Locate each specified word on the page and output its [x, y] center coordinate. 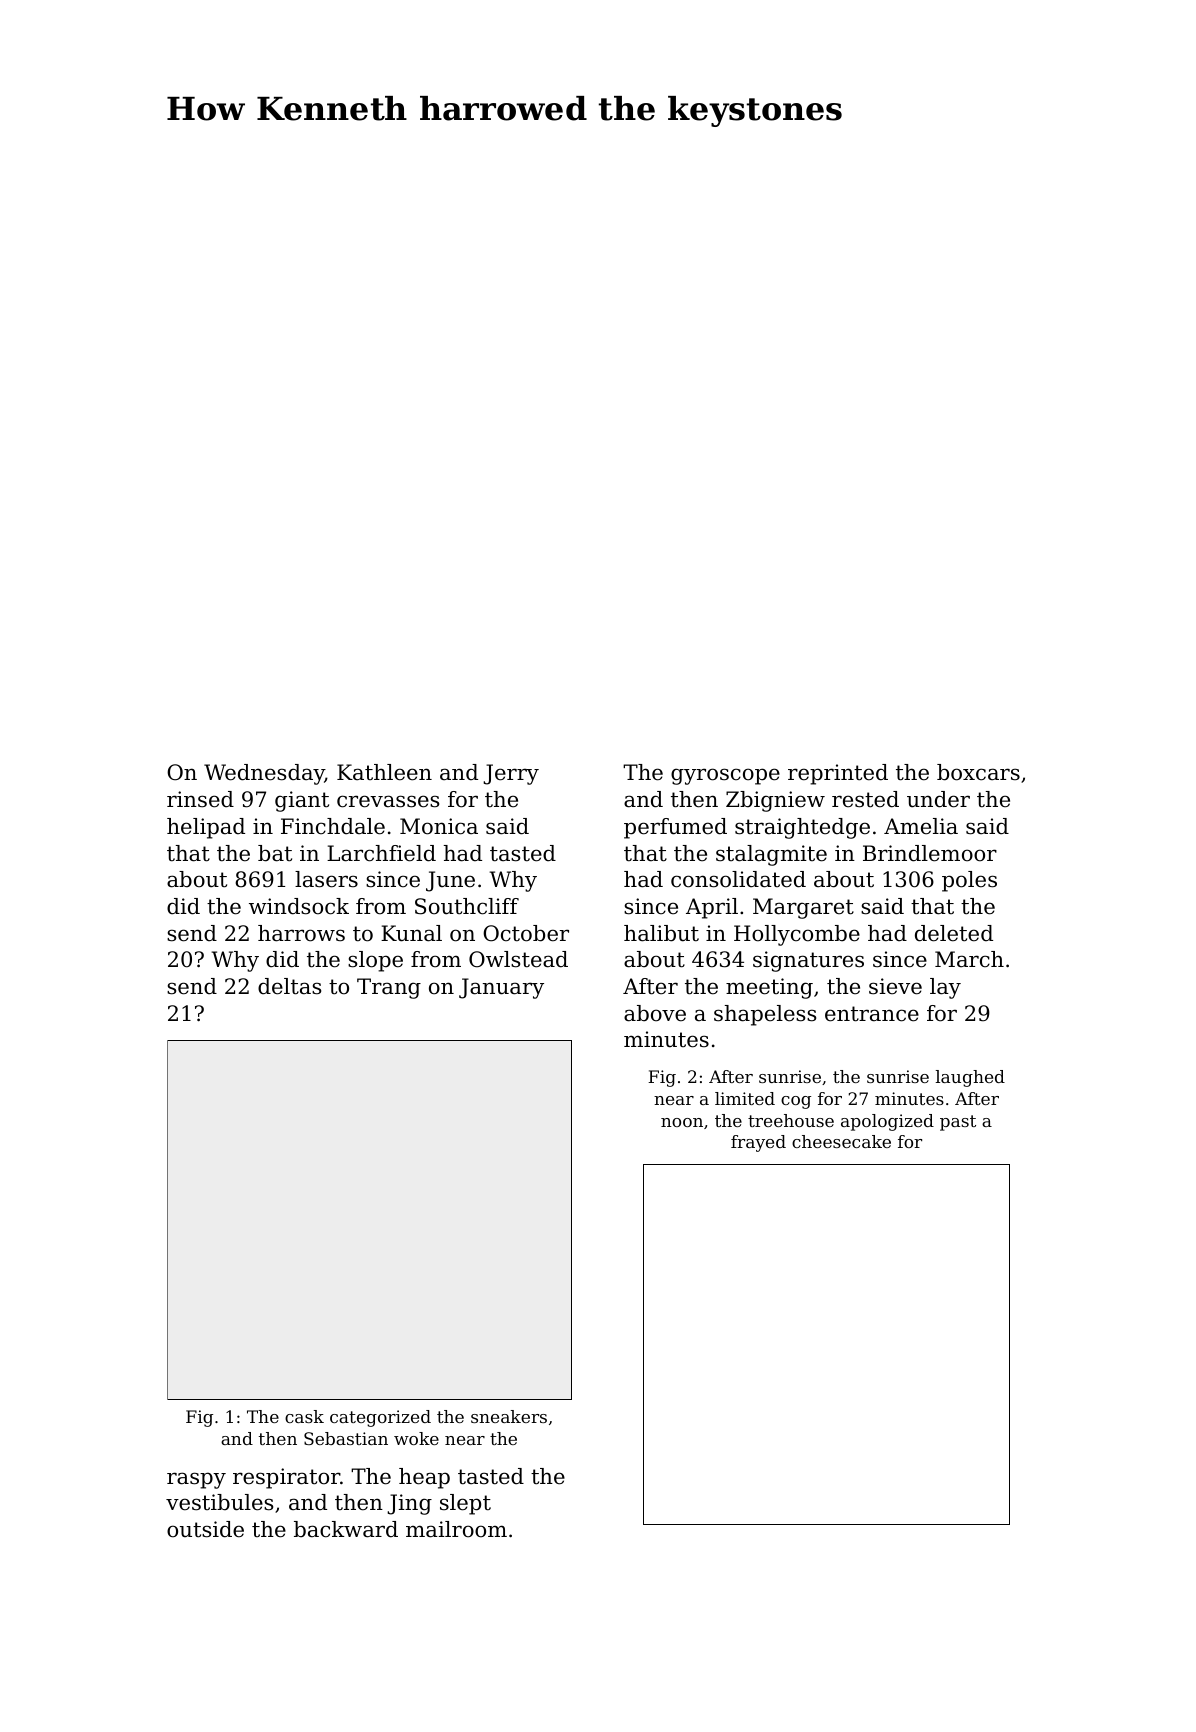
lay [945, 988]
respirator [286, 1478]
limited [745, 1098]
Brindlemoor [930, 853]
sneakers [509, 1416]
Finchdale [333, 826]
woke [416, 1438]
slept [465, 1504]
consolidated [738, 879]
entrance [872, 1014]
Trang [389, 988]
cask [304, 1416]
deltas [289, 986]
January [501, 988]
